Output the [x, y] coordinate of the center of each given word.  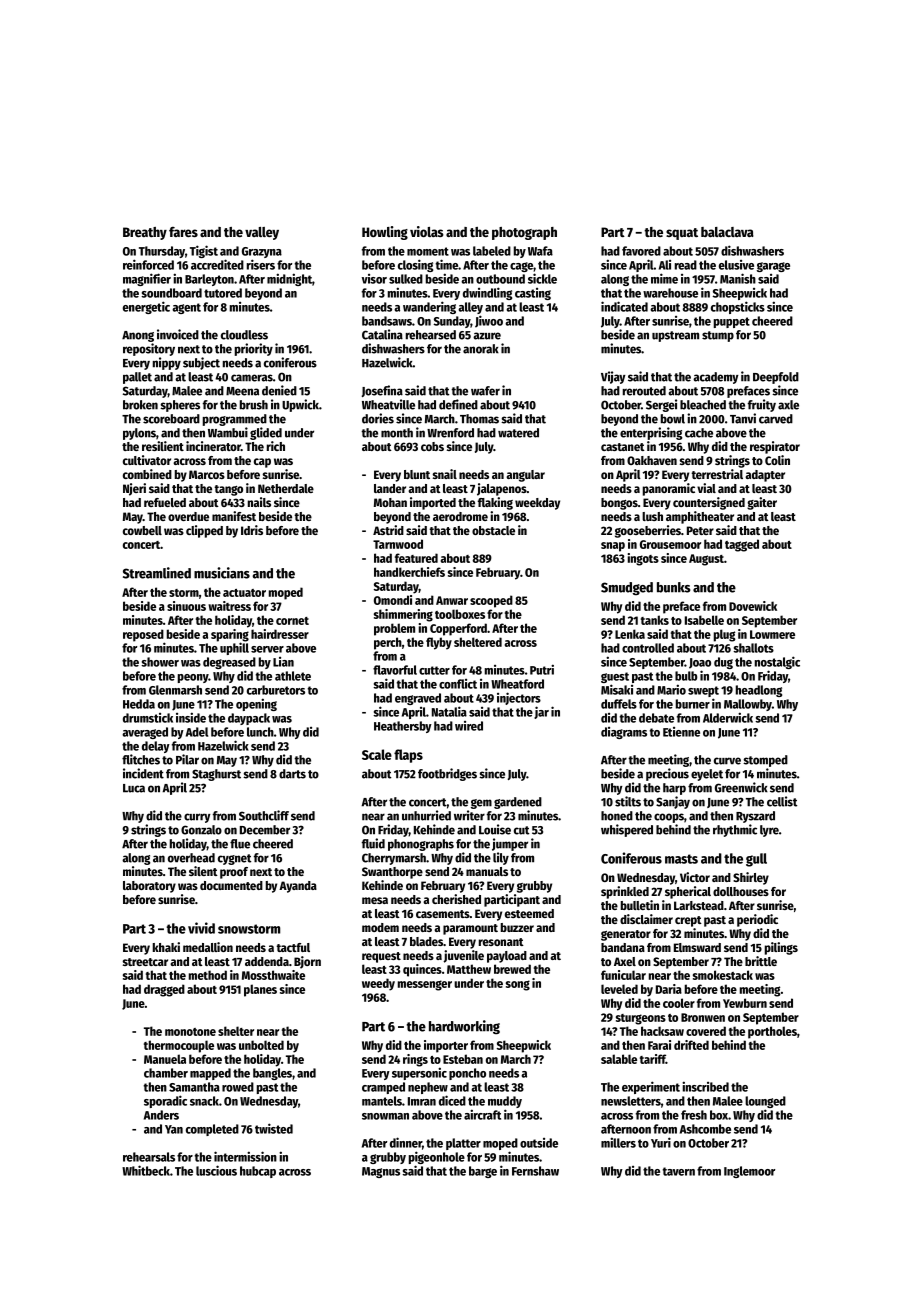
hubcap [258, 1172]
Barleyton [209, 280]
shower [160, 662]
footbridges [447, 774]
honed [617, 816]
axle [788, 405]
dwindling [487, 293]
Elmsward [697, 947]
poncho [467, 1074]
